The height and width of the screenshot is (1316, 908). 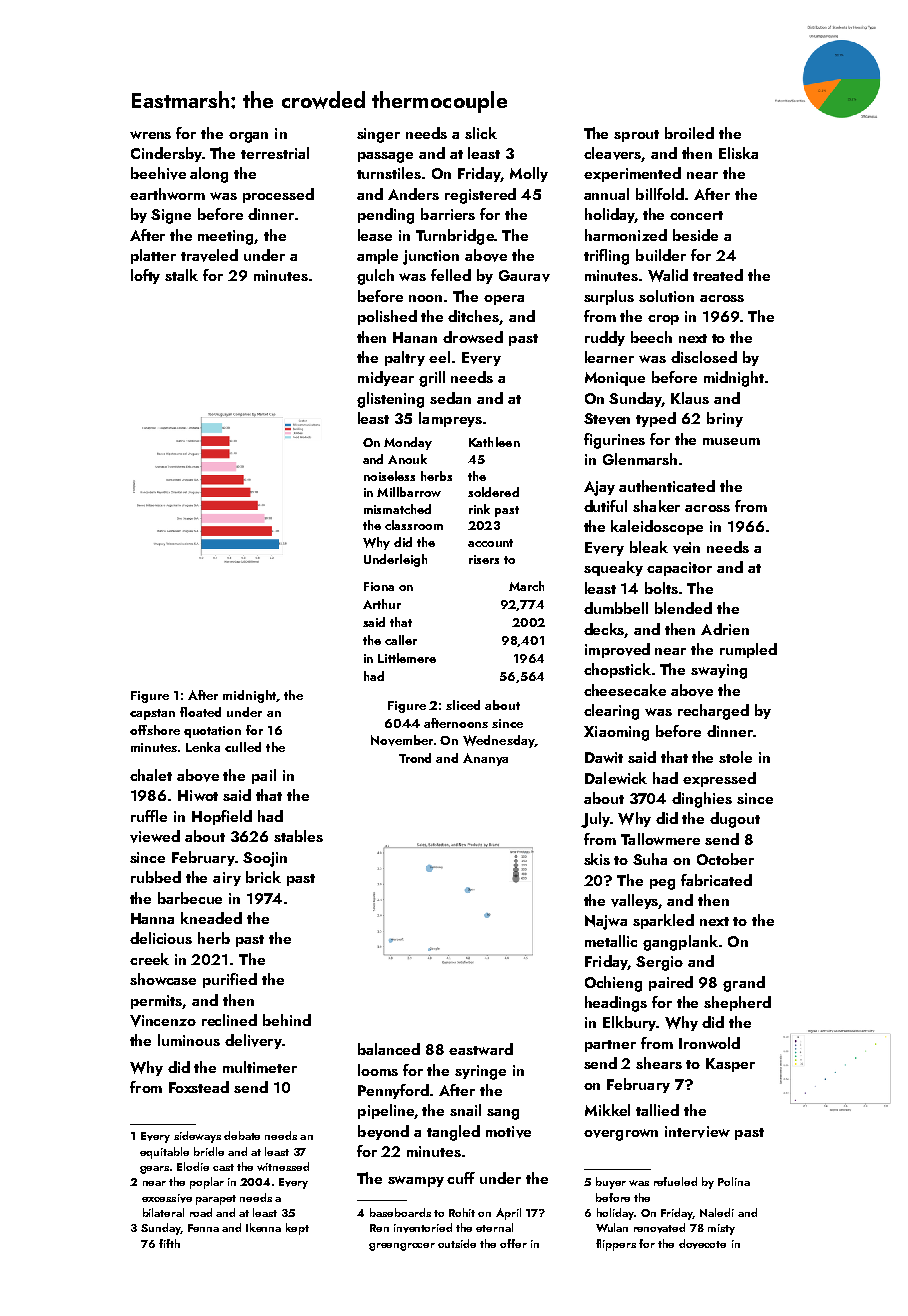 What do you see at coordinates (484, 559) in the screenshot?
I see `risers` at bounding box center [484, 559].
